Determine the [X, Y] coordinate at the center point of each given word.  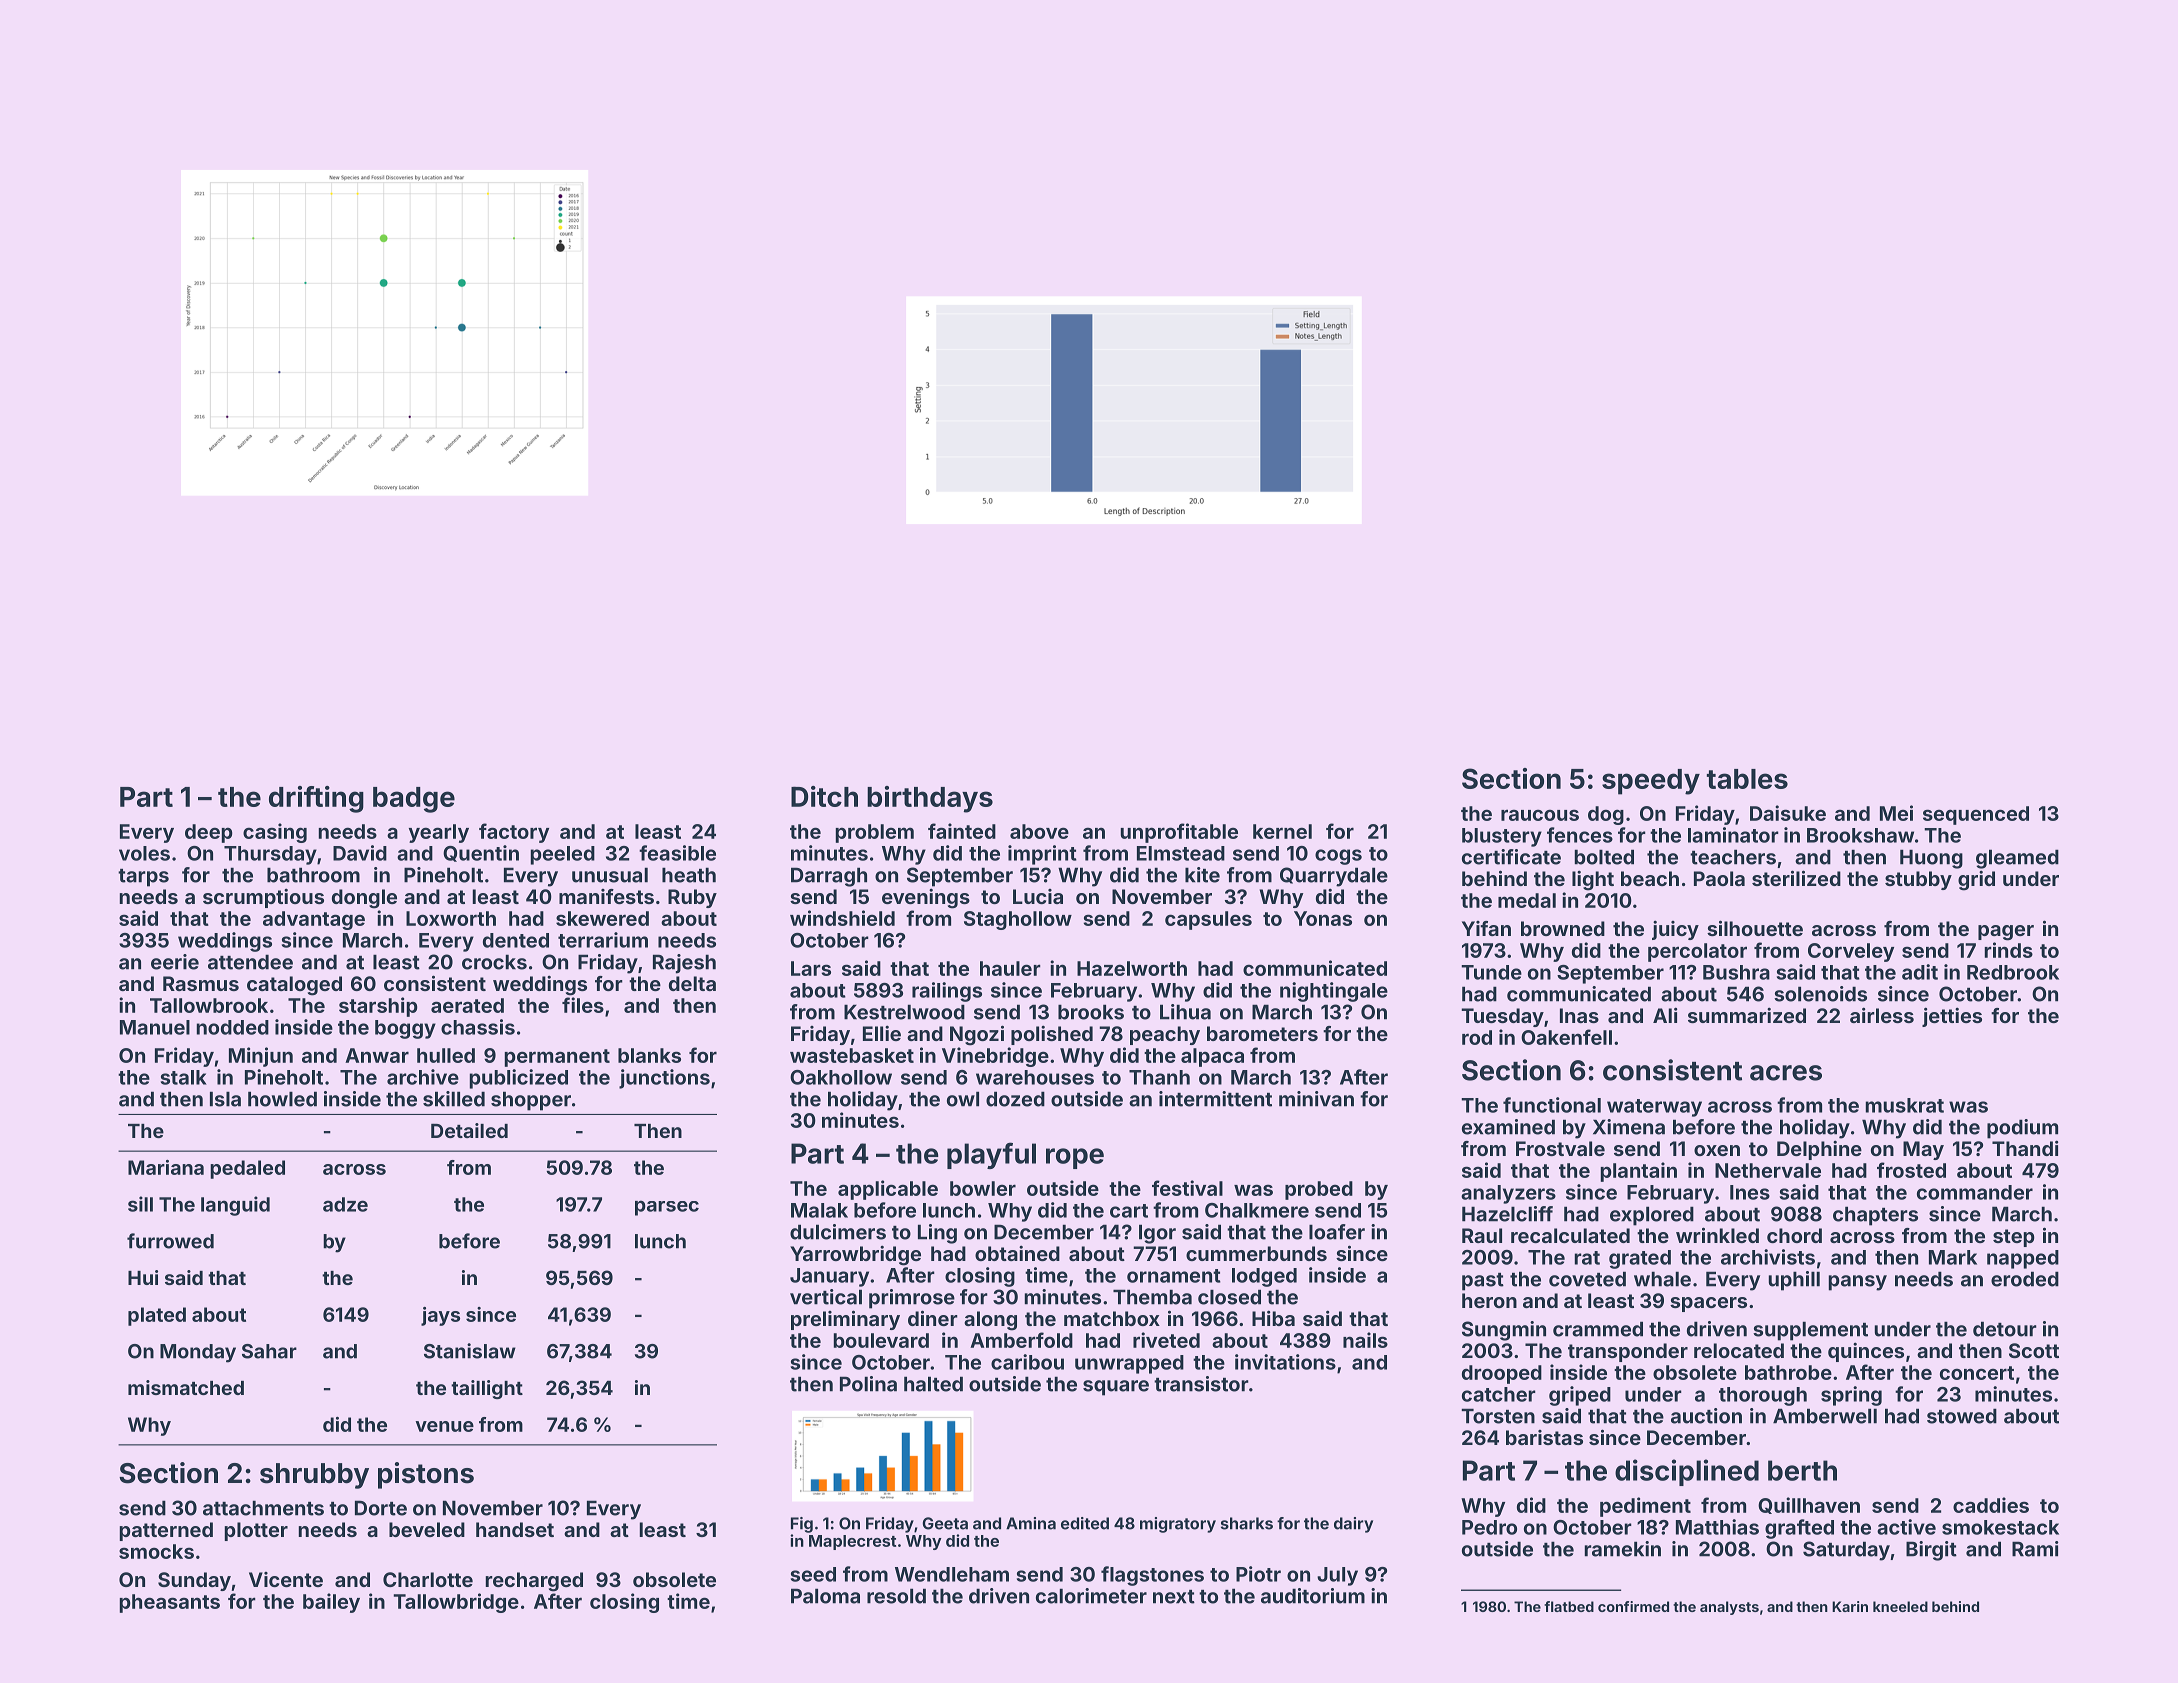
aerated [467, 1005]
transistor [1201, 1384]
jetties [1952, 1017]
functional [1552, 1105]
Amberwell [1825, 1416]
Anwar [377, 1055]
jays [440, 1316]
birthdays [930, 799]
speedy [1651, 782]
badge [414, 800]
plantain [1638, 1172]
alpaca [1212, 1057]
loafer [1337, 1232]
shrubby [314, 1476]
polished [1052, 1035]
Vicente [286, 1579]
